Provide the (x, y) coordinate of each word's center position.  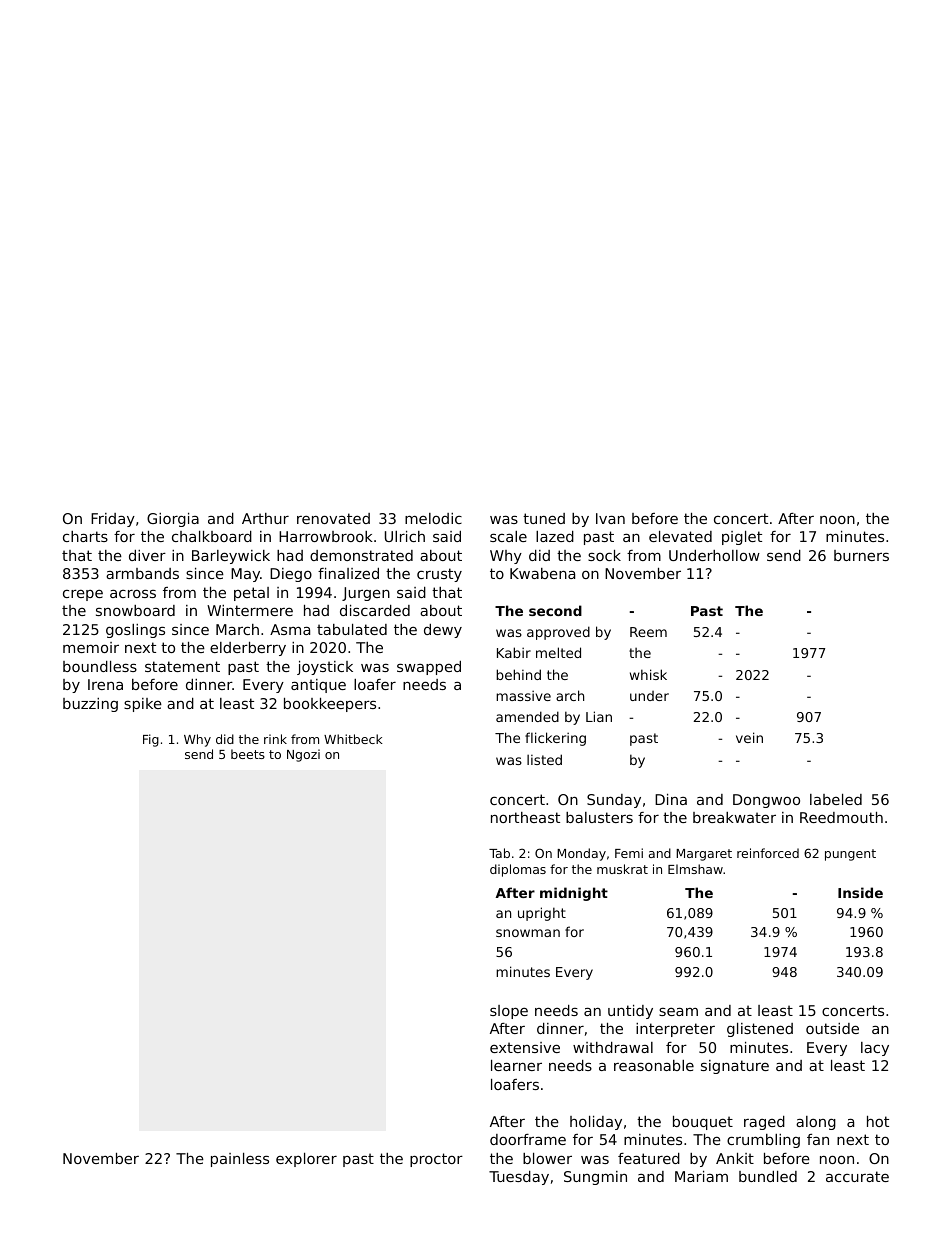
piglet (742, 538)
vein (749, 737)
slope (509, 1012)
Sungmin (595, 1178)
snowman (528, 933)
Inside (860, 892)
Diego (291, 575)
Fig (151, 740)
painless (240, 1160)
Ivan (610, 518)
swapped (429, 668)
